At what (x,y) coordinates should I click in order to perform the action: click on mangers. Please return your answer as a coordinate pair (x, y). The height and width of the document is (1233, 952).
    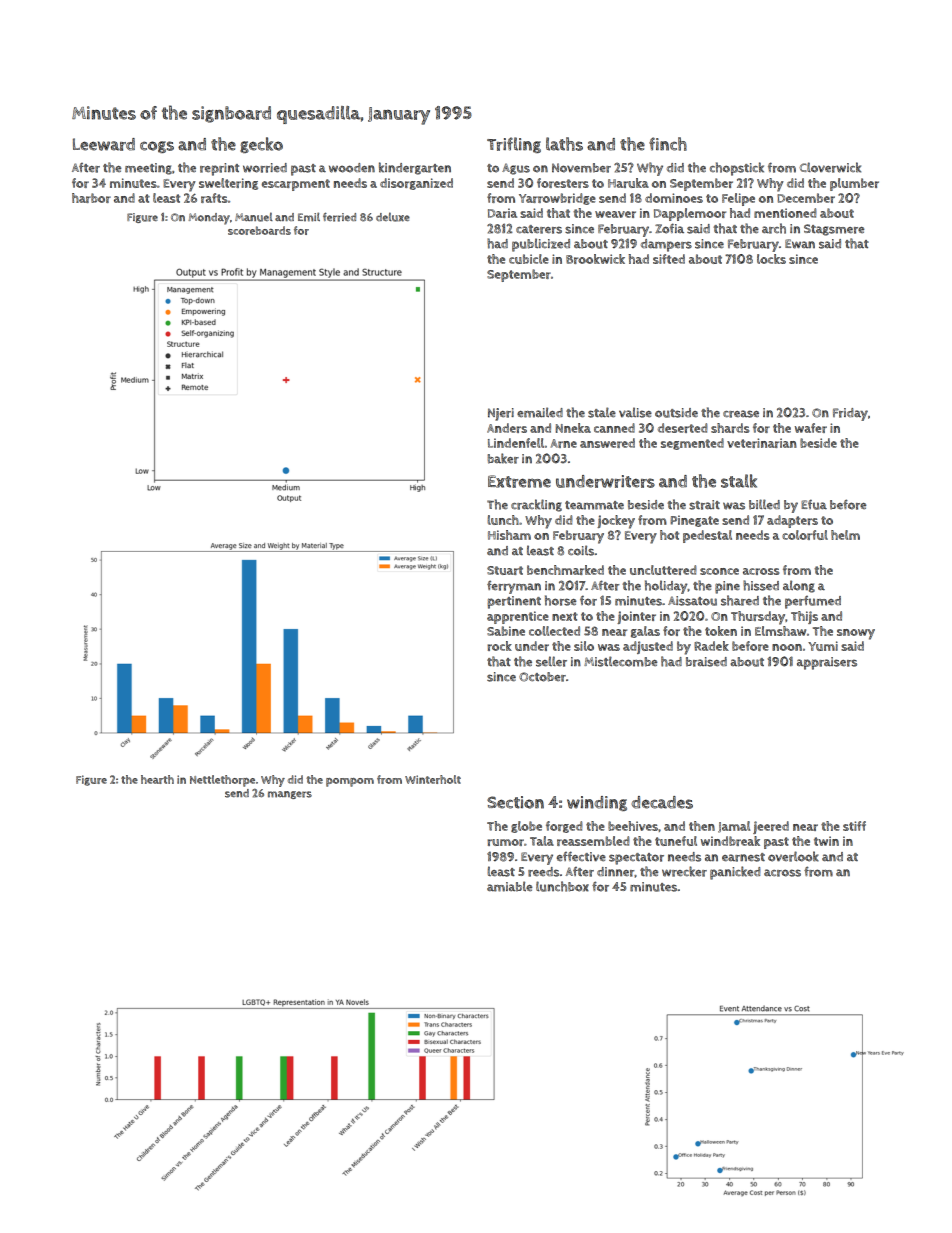
    Looking at the image, I should click on (290, 795).
